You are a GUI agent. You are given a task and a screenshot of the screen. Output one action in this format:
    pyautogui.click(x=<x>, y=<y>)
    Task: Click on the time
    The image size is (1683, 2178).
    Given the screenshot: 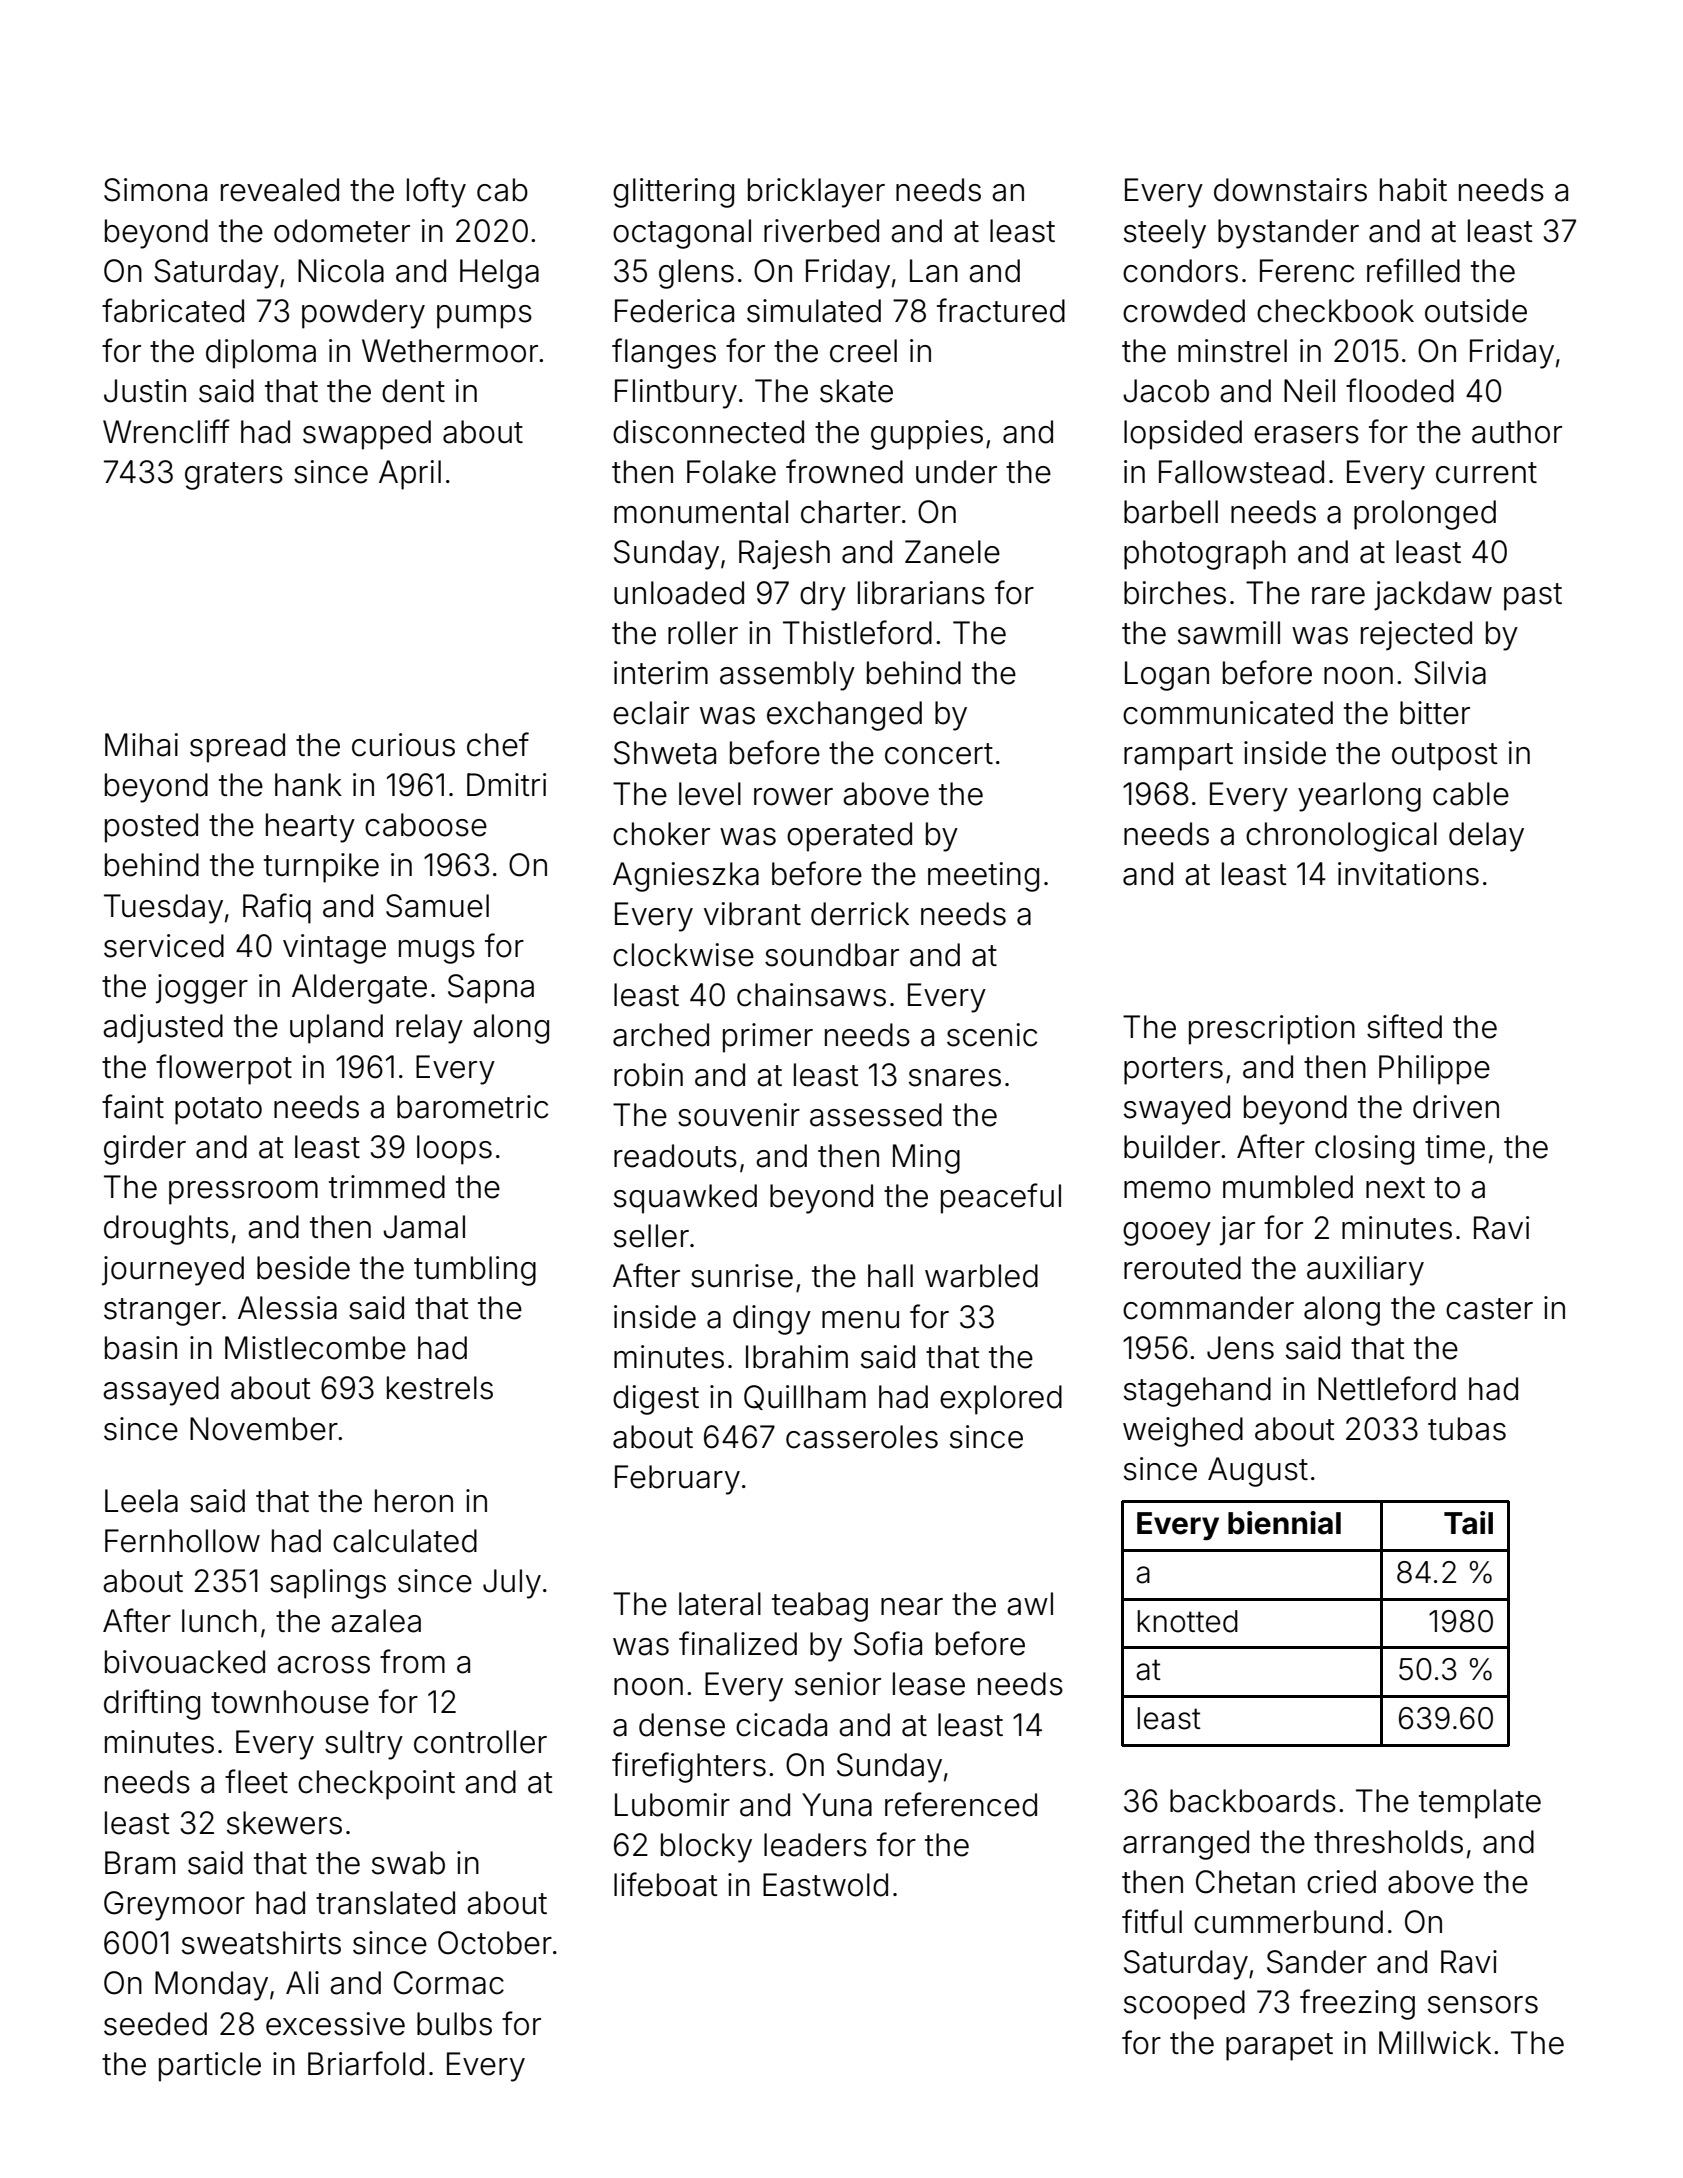 What is the action you would take?
    pyautogui.click(x=1455, y=1147)
